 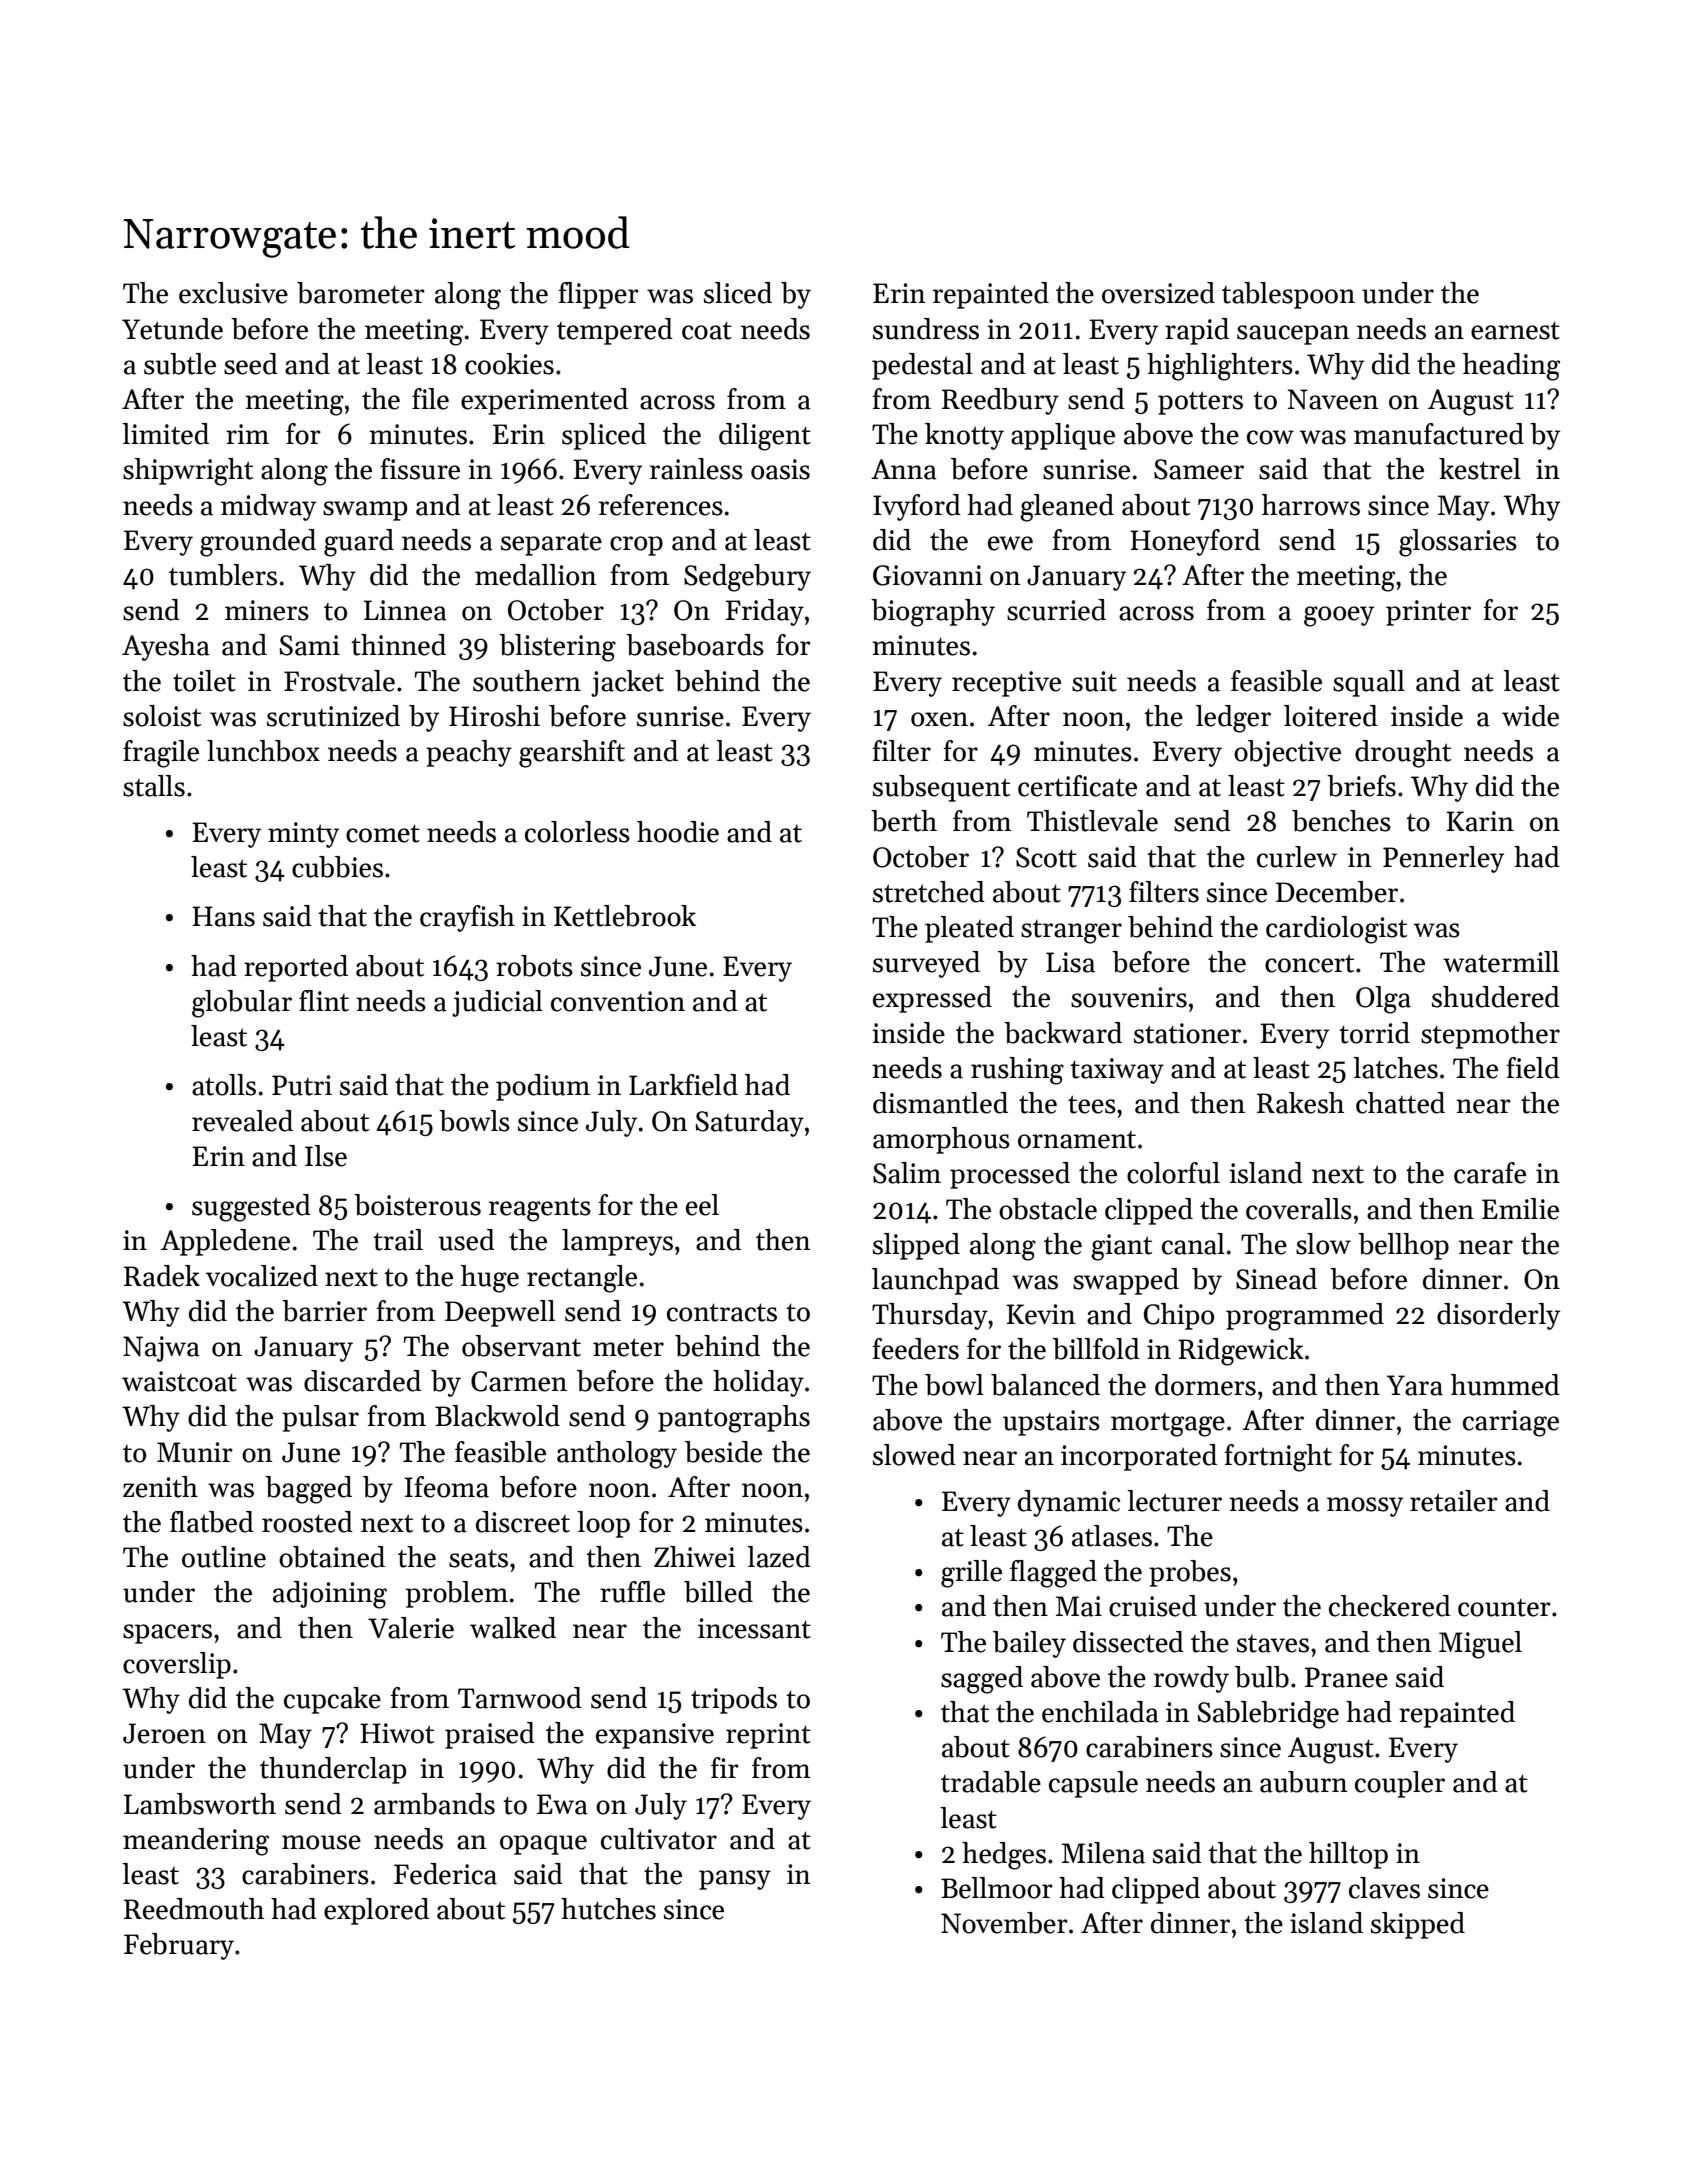 What do you see at coordinates (1498, 1316) in the screenshot?
I see `disorderly` at bounding box center [1498, 1316].
